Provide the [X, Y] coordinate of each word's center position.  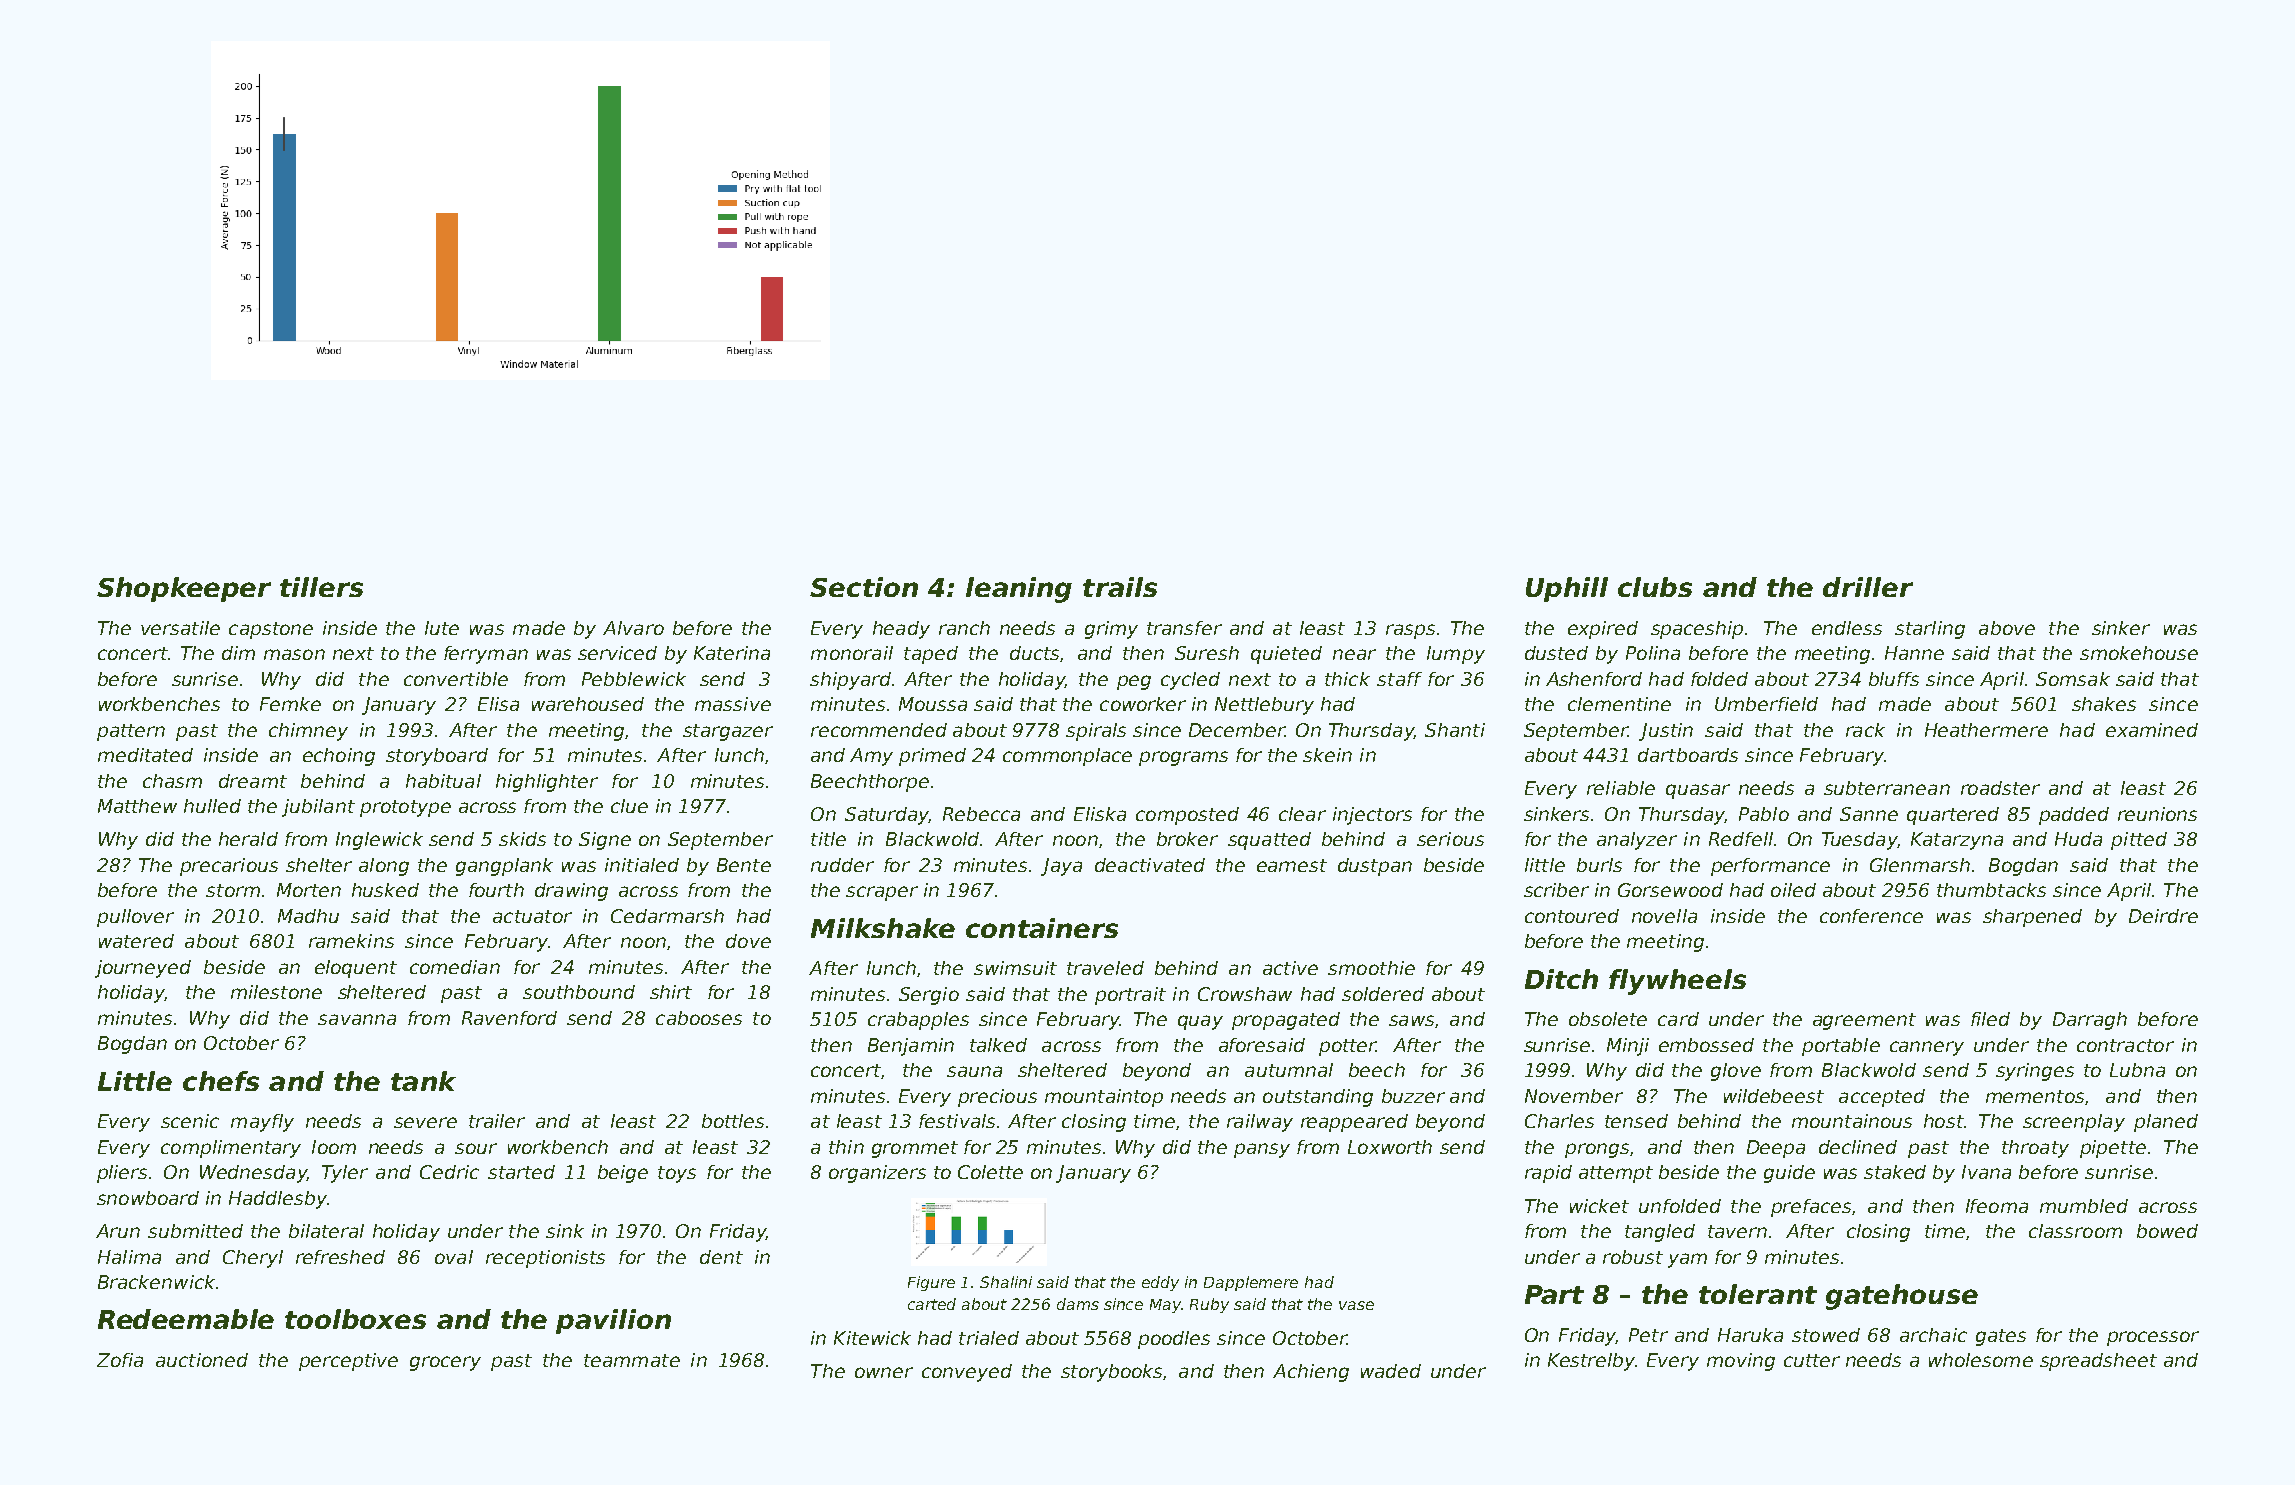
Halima [129, 1257]
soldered [1383, 994]
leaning [1019, 590]
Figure [931, 1283]
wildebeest [1774, 1096]
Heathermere [1986, 730]
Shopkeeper [184, 589]
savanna [357, 1019]
